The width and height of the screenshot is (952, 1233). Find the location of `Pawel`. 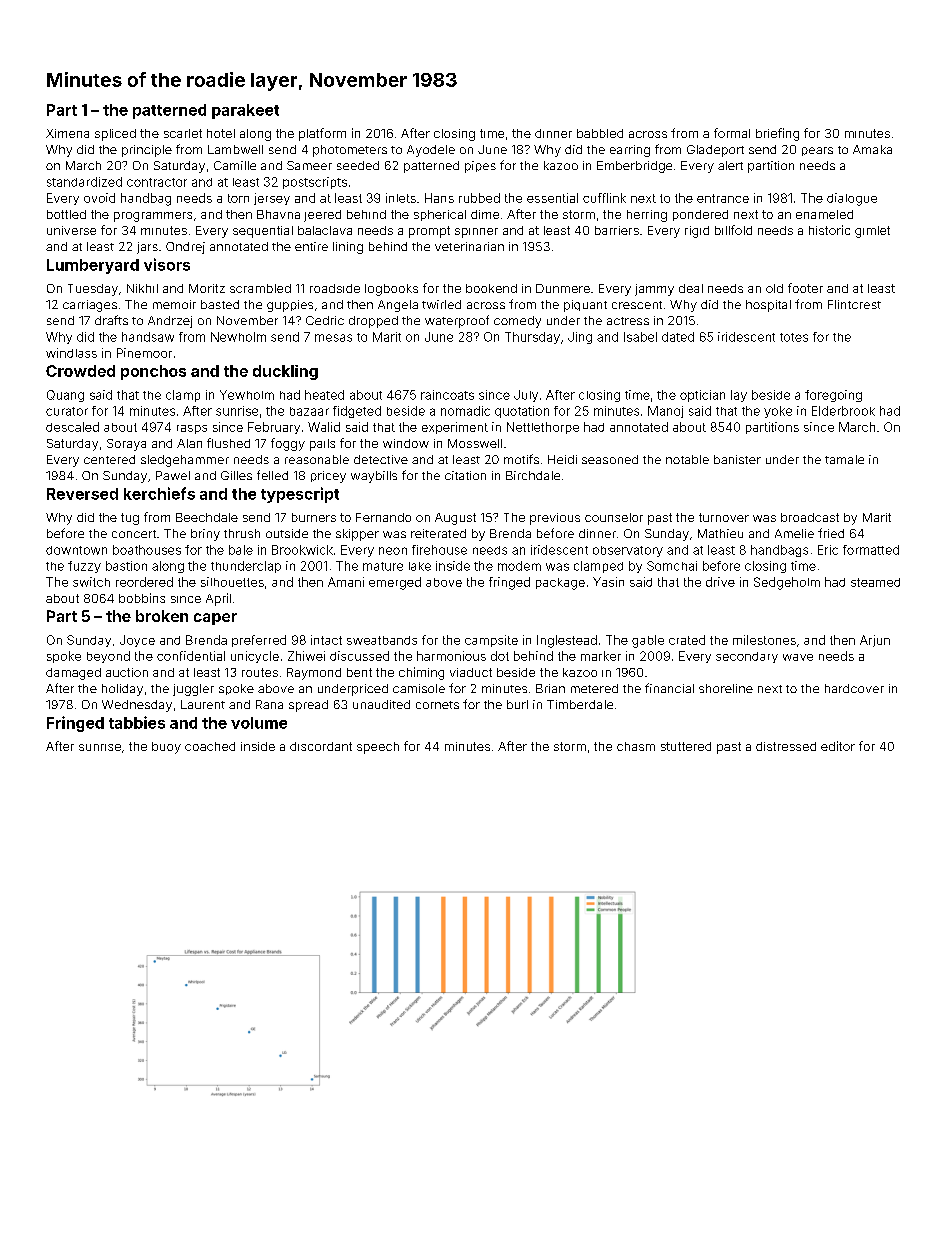

Pawel is located at coordinates (173, 475).
